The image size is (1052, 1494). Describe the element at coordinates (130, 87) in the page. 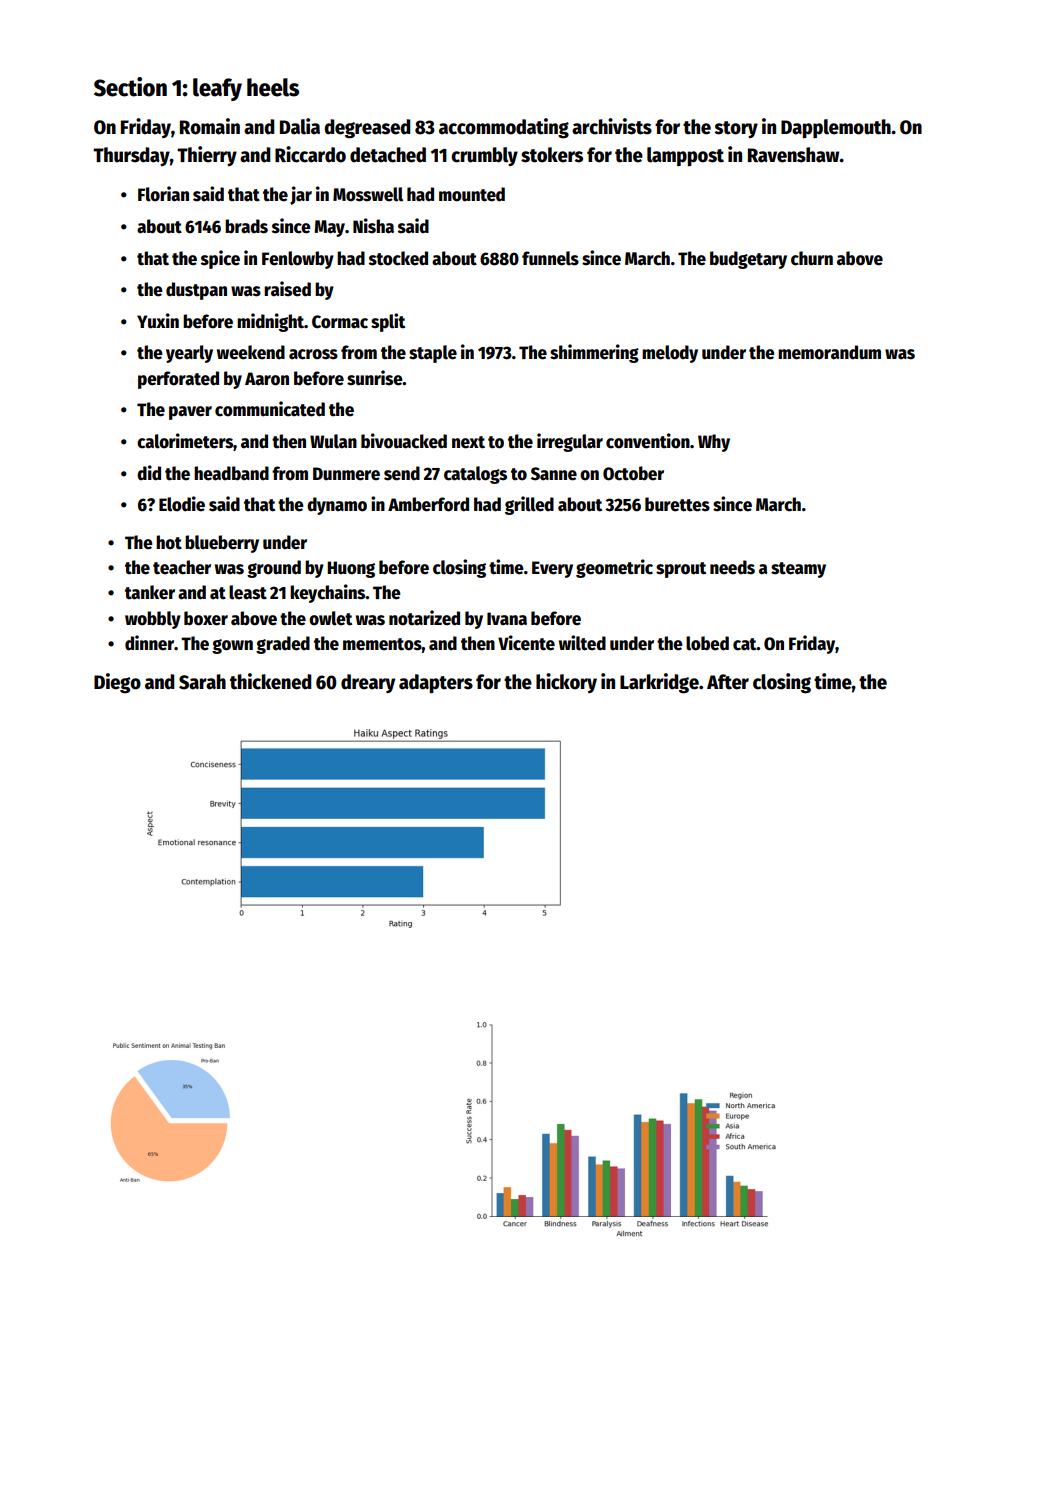

I see `Section` at that location.
